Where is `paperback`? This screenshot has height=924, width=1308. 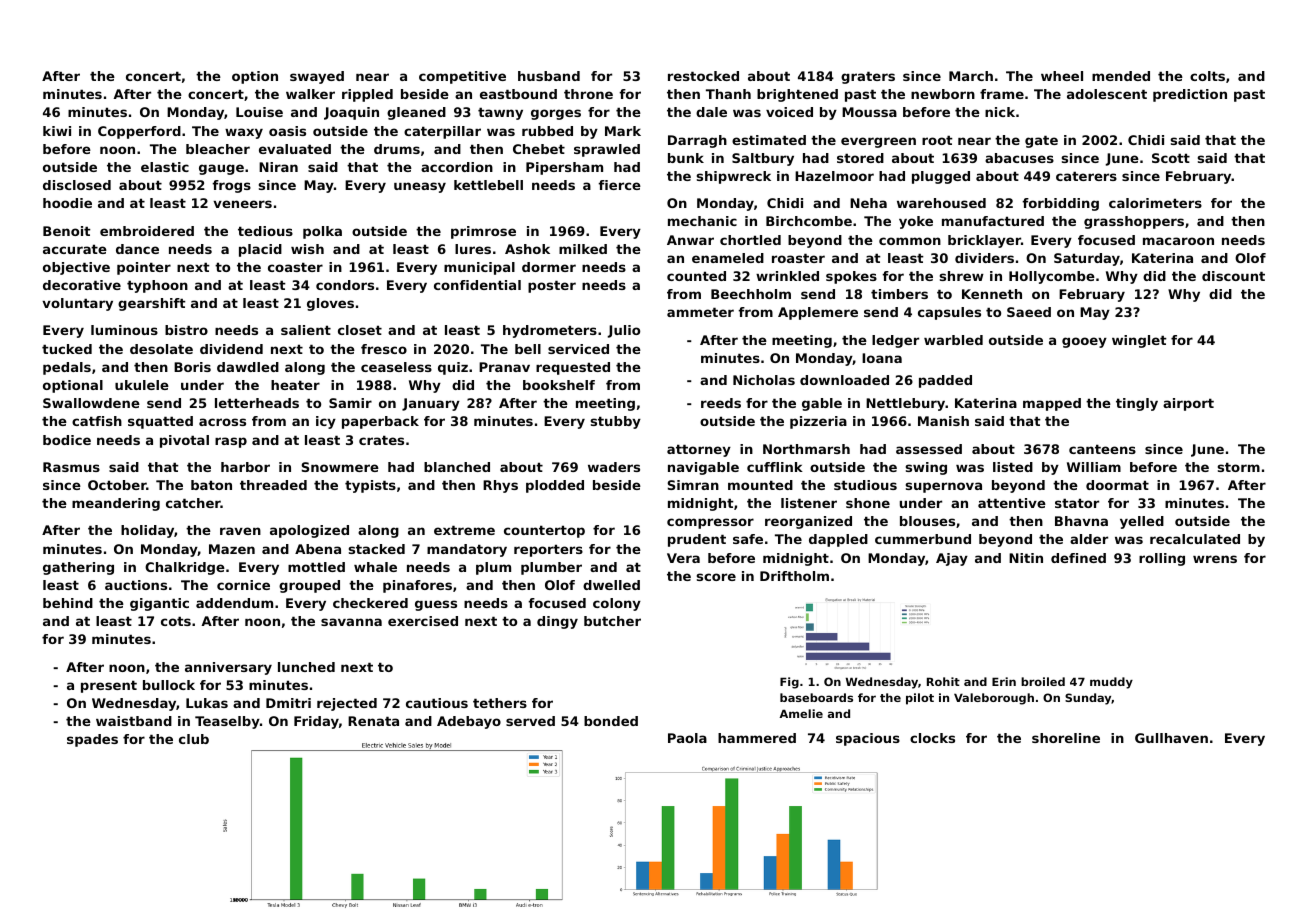 paperback is located at coordinates (380, 422).
